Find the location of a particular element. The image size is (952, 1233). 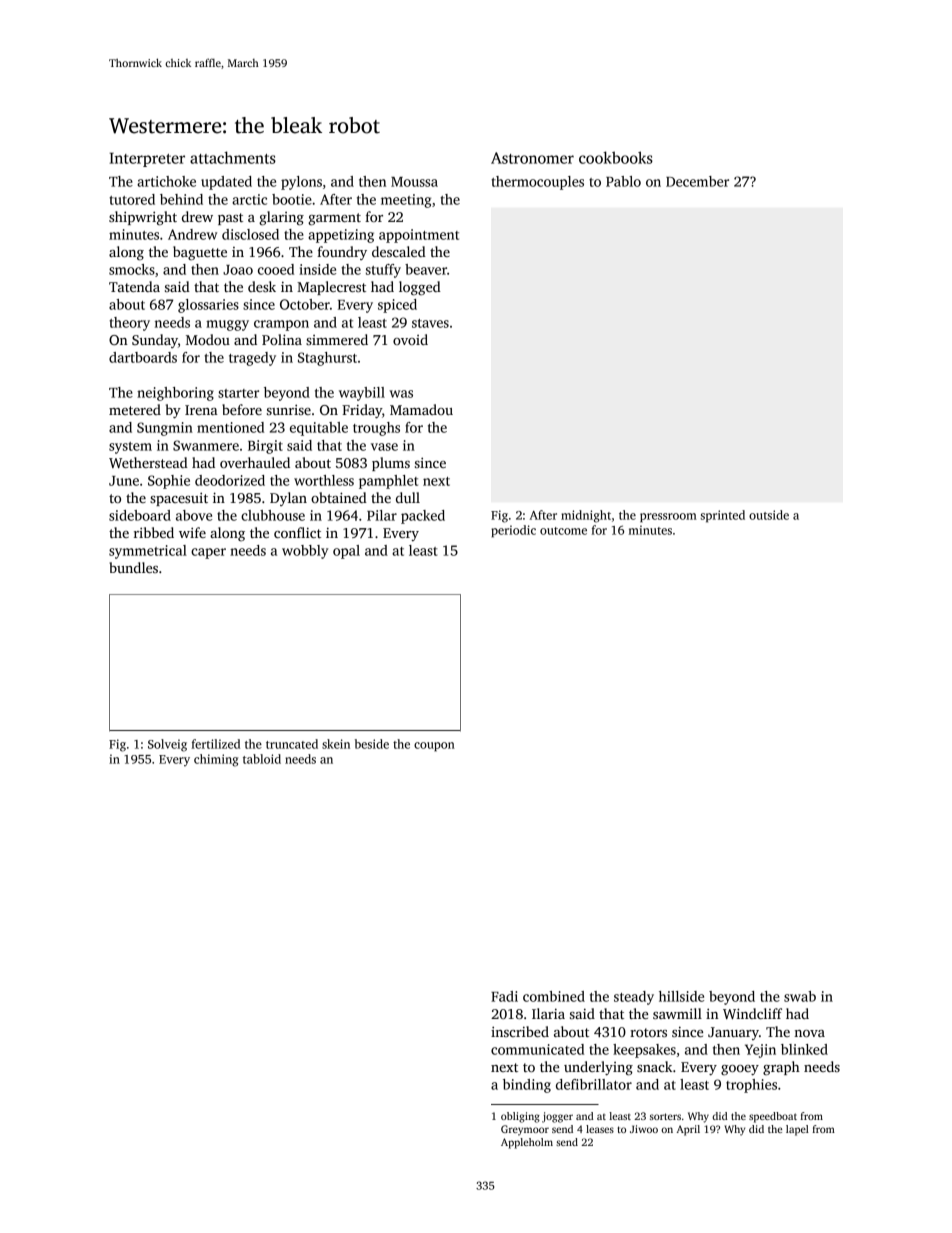

attachments is located at coordinates (233, 157).
